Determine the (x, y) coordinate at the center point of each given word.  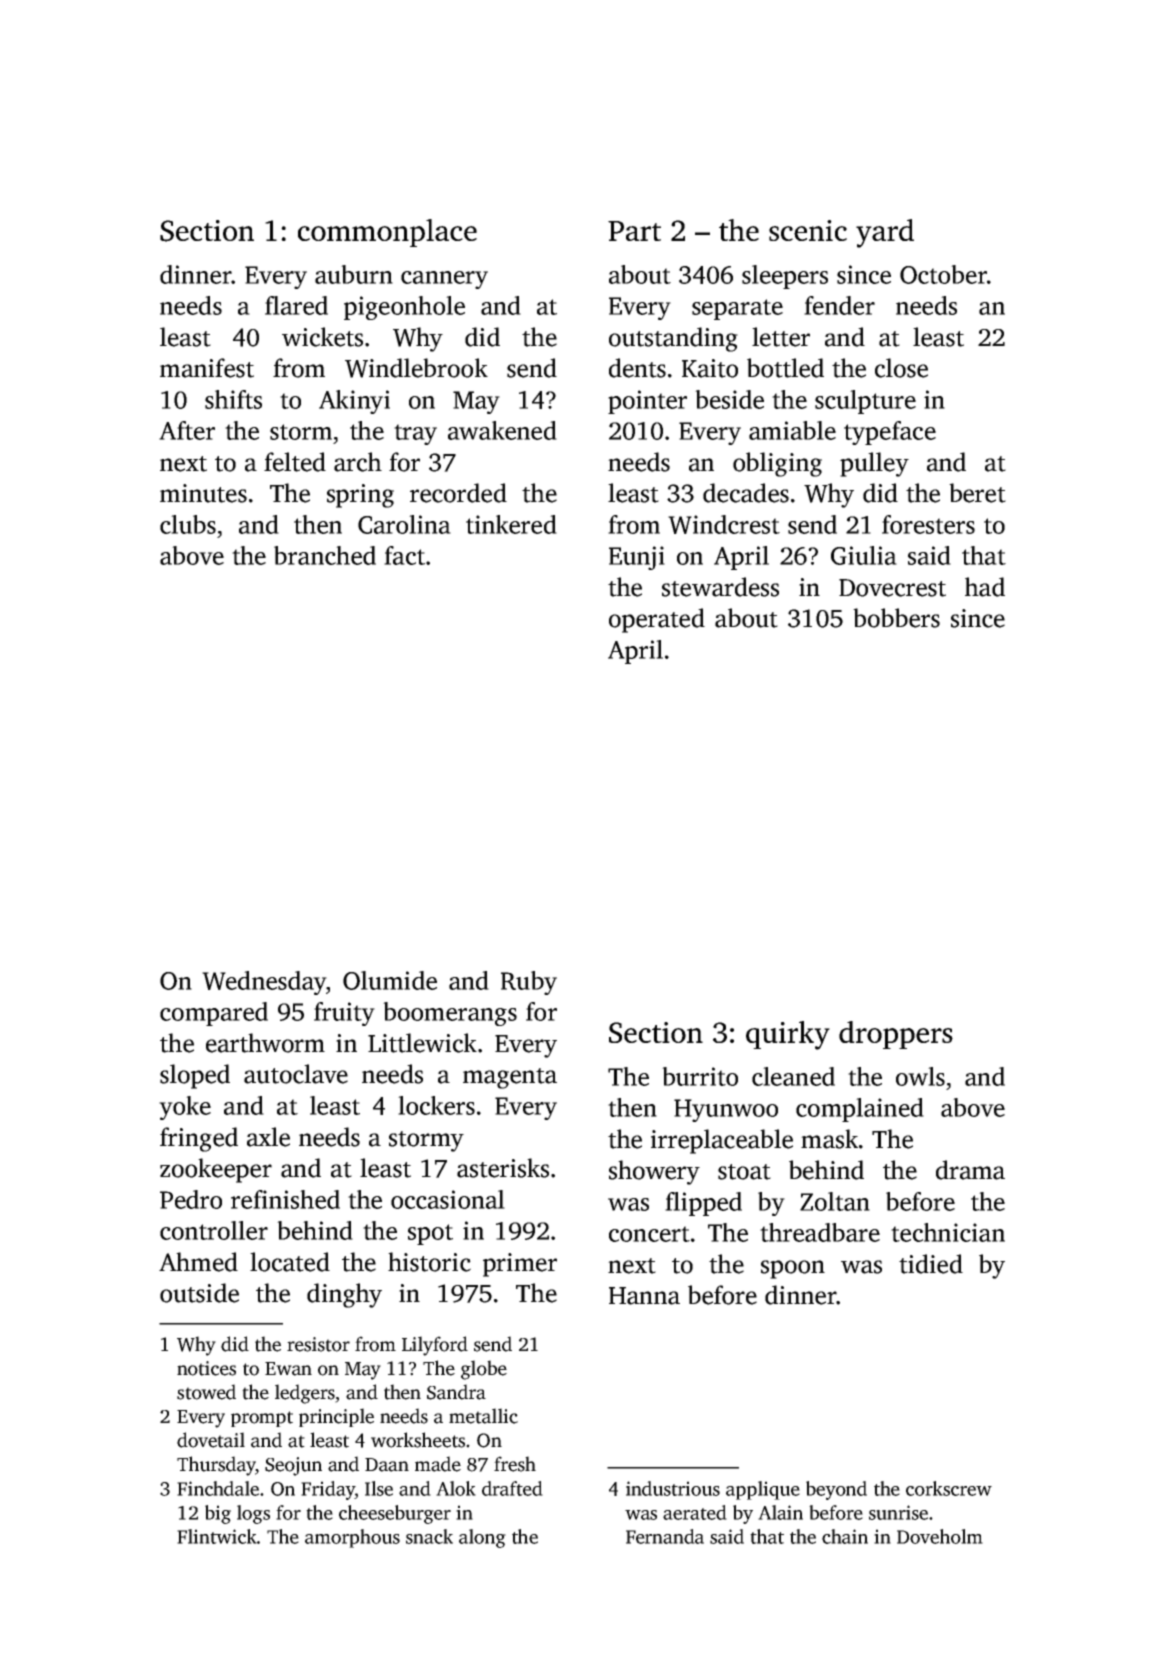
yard (885, 233)
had (985, 587)
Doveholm (940, 1536)
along (482, 1538)
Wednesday (264, 983)
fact (404, 555)
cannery (444, 280)
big (218, 1514)
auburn (354, 274)
